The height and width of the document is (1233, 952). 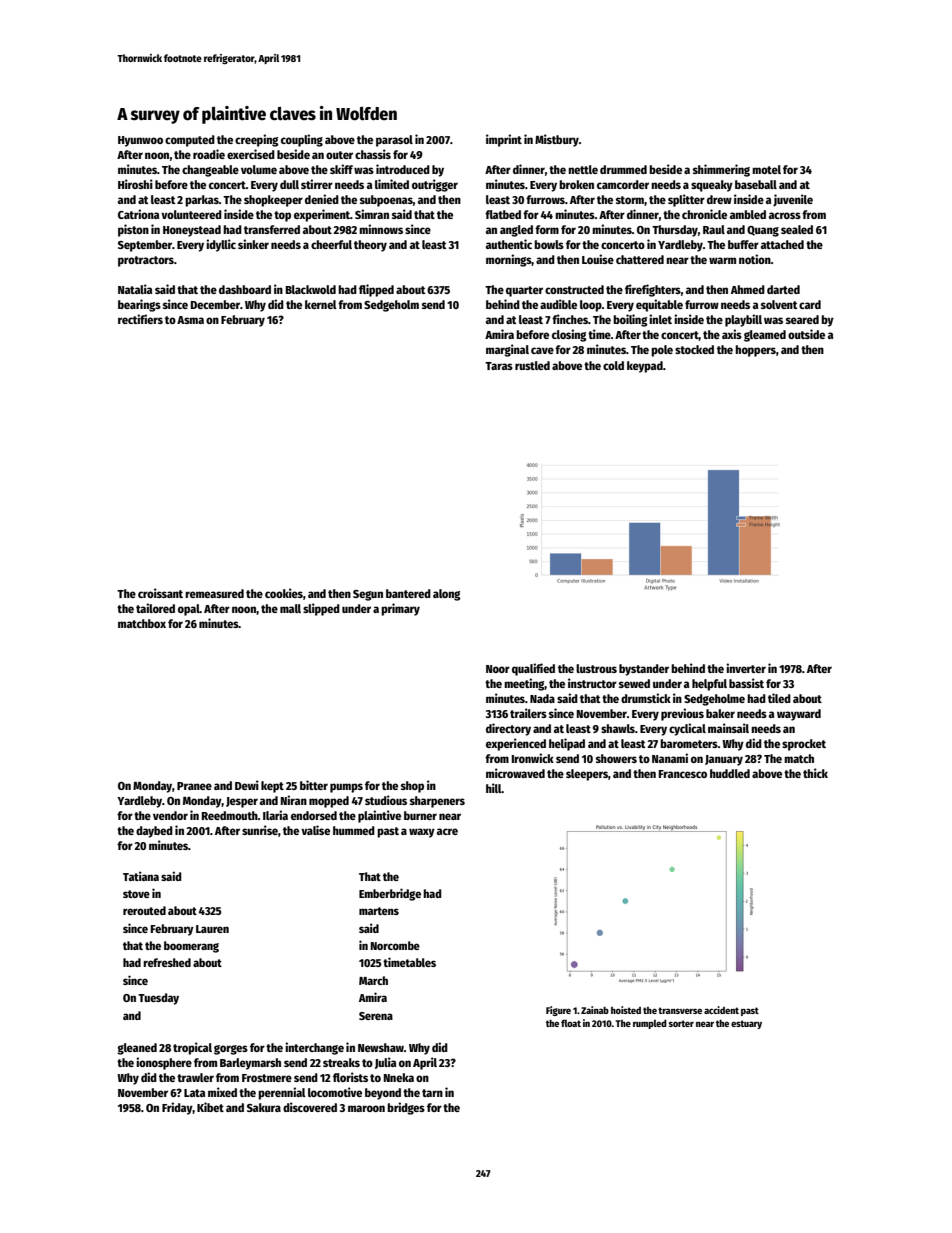 I want to click on computed, so click(x=190, y=141).
